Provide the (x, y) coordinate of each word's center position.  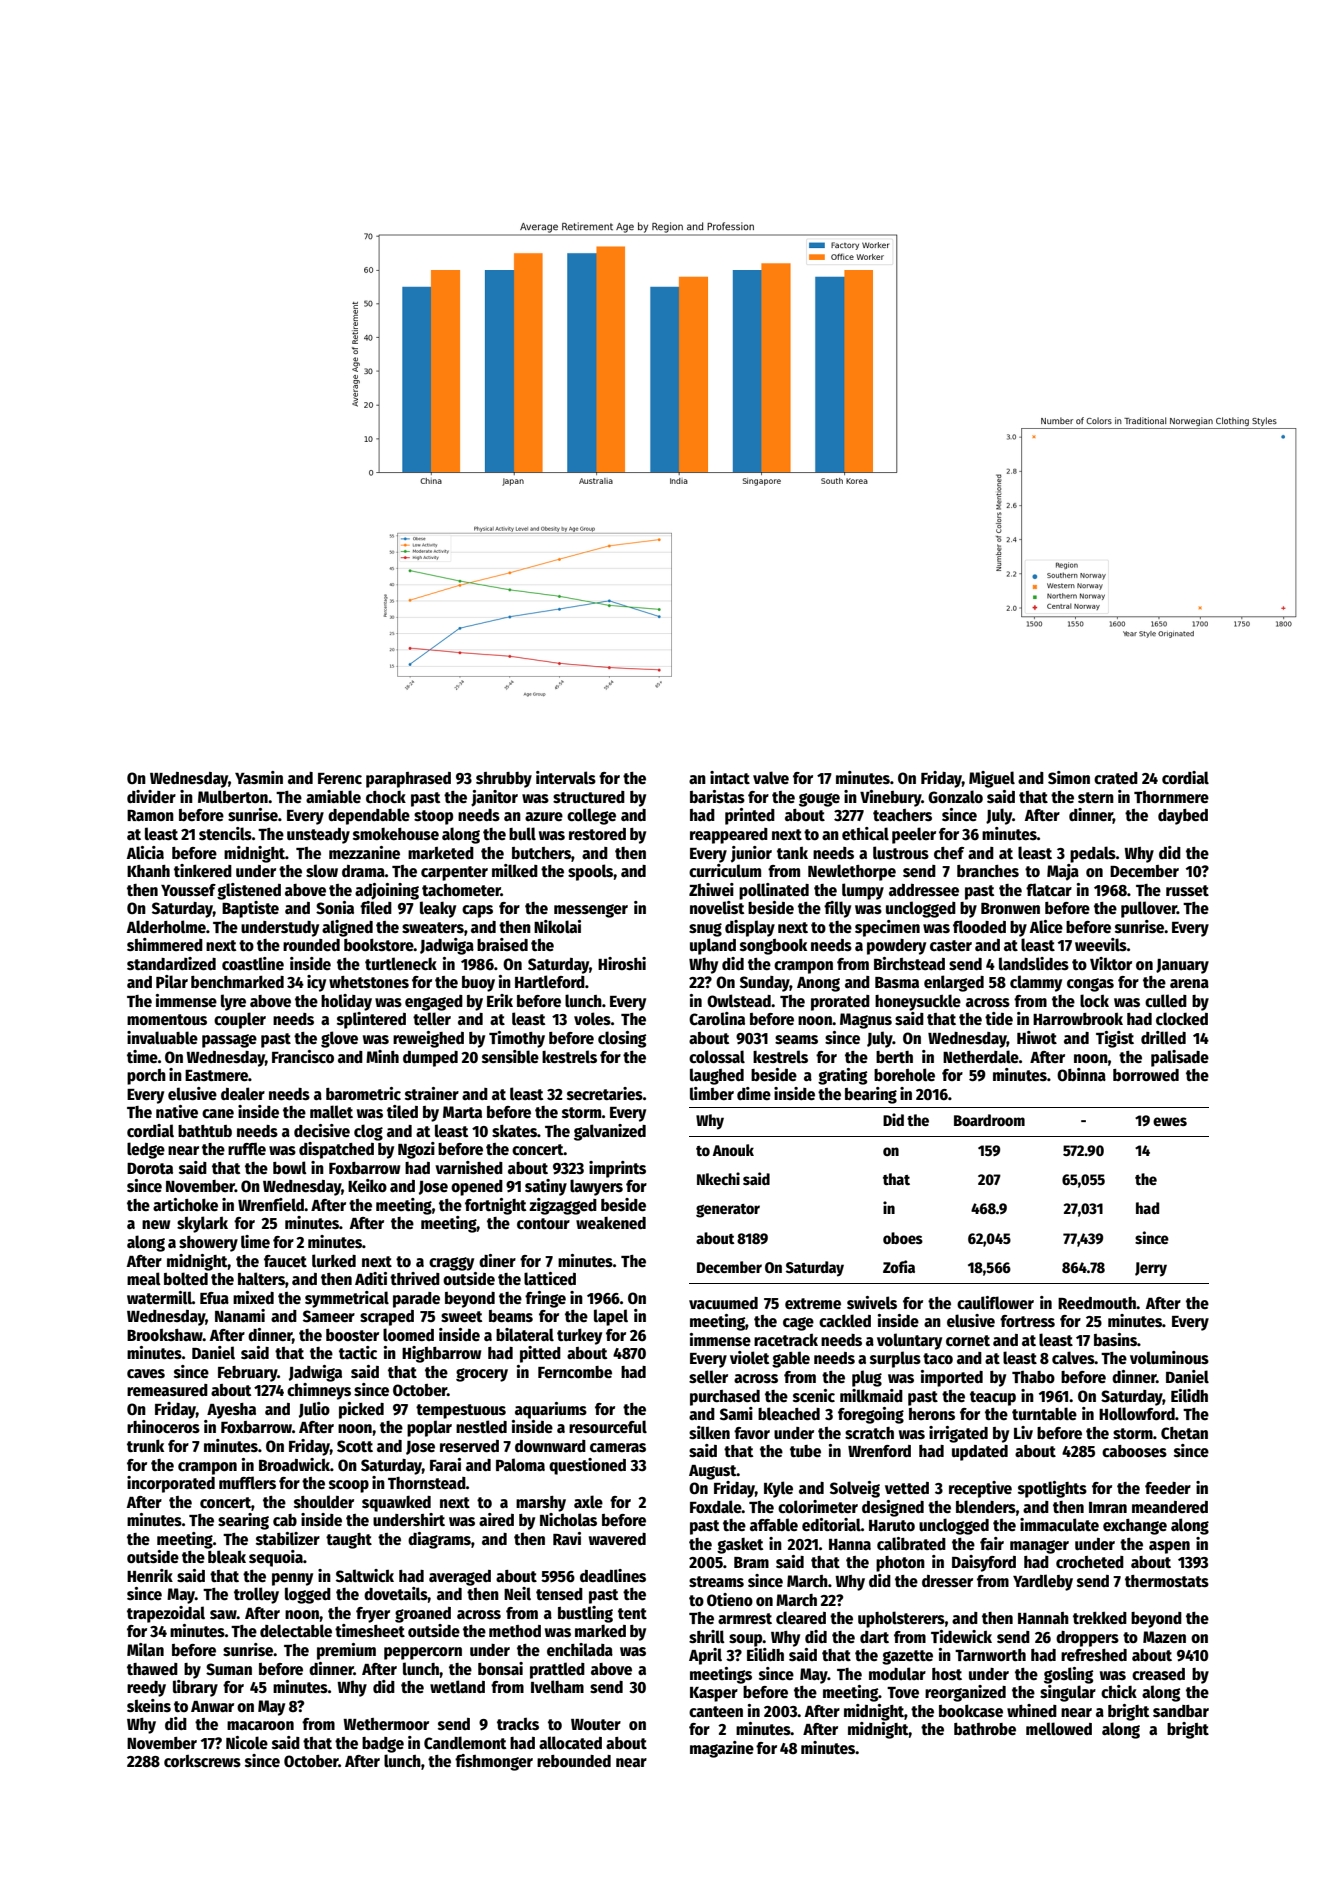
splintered (371, 1020)
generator (728, 1211)
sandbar (1181, 1711)
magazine (722, 1749)
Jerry (1151, 1269)
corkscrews (202, 1761)
